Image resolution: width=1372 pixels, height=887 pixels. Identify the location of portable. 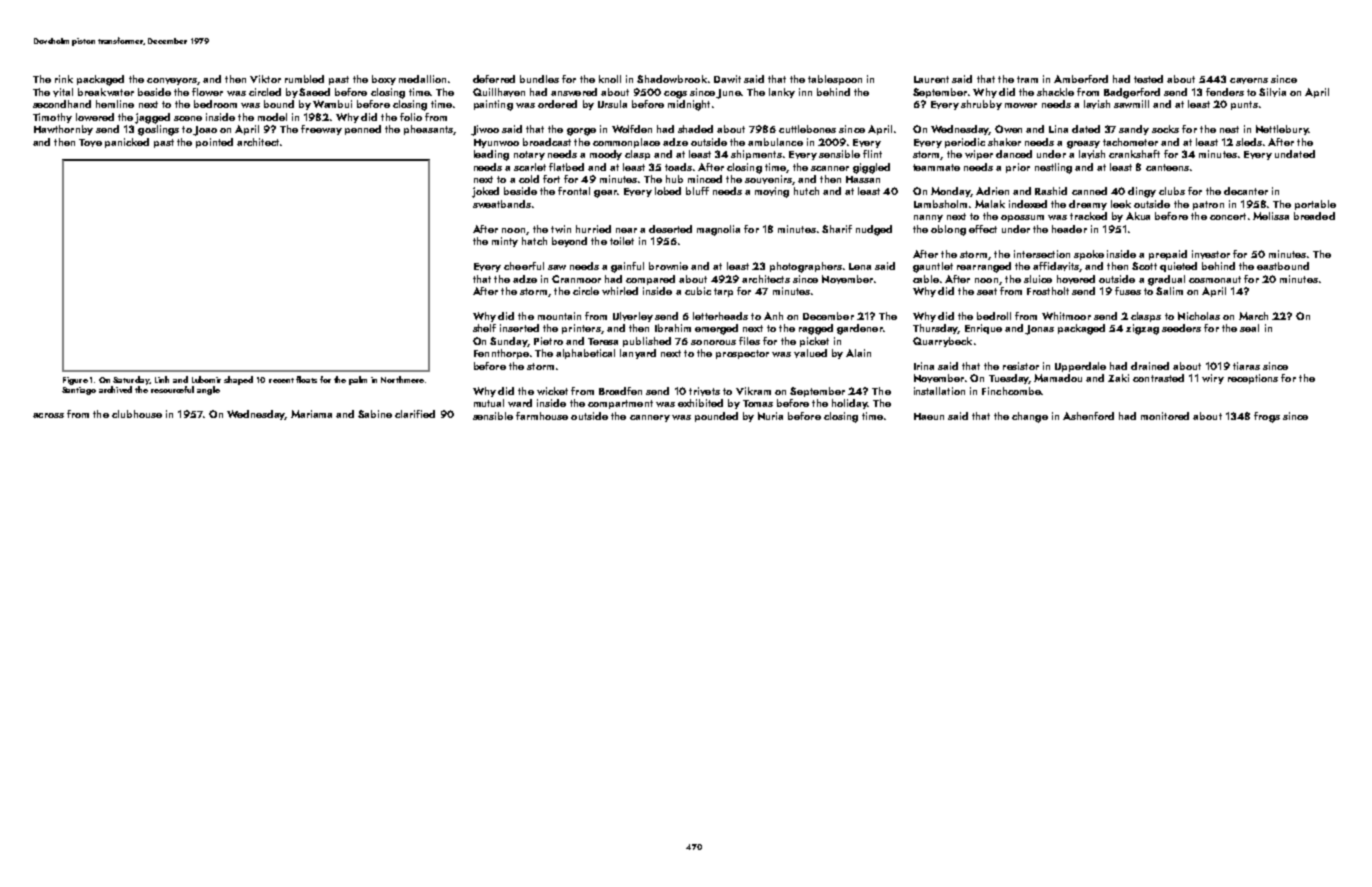
(1315, 205).
